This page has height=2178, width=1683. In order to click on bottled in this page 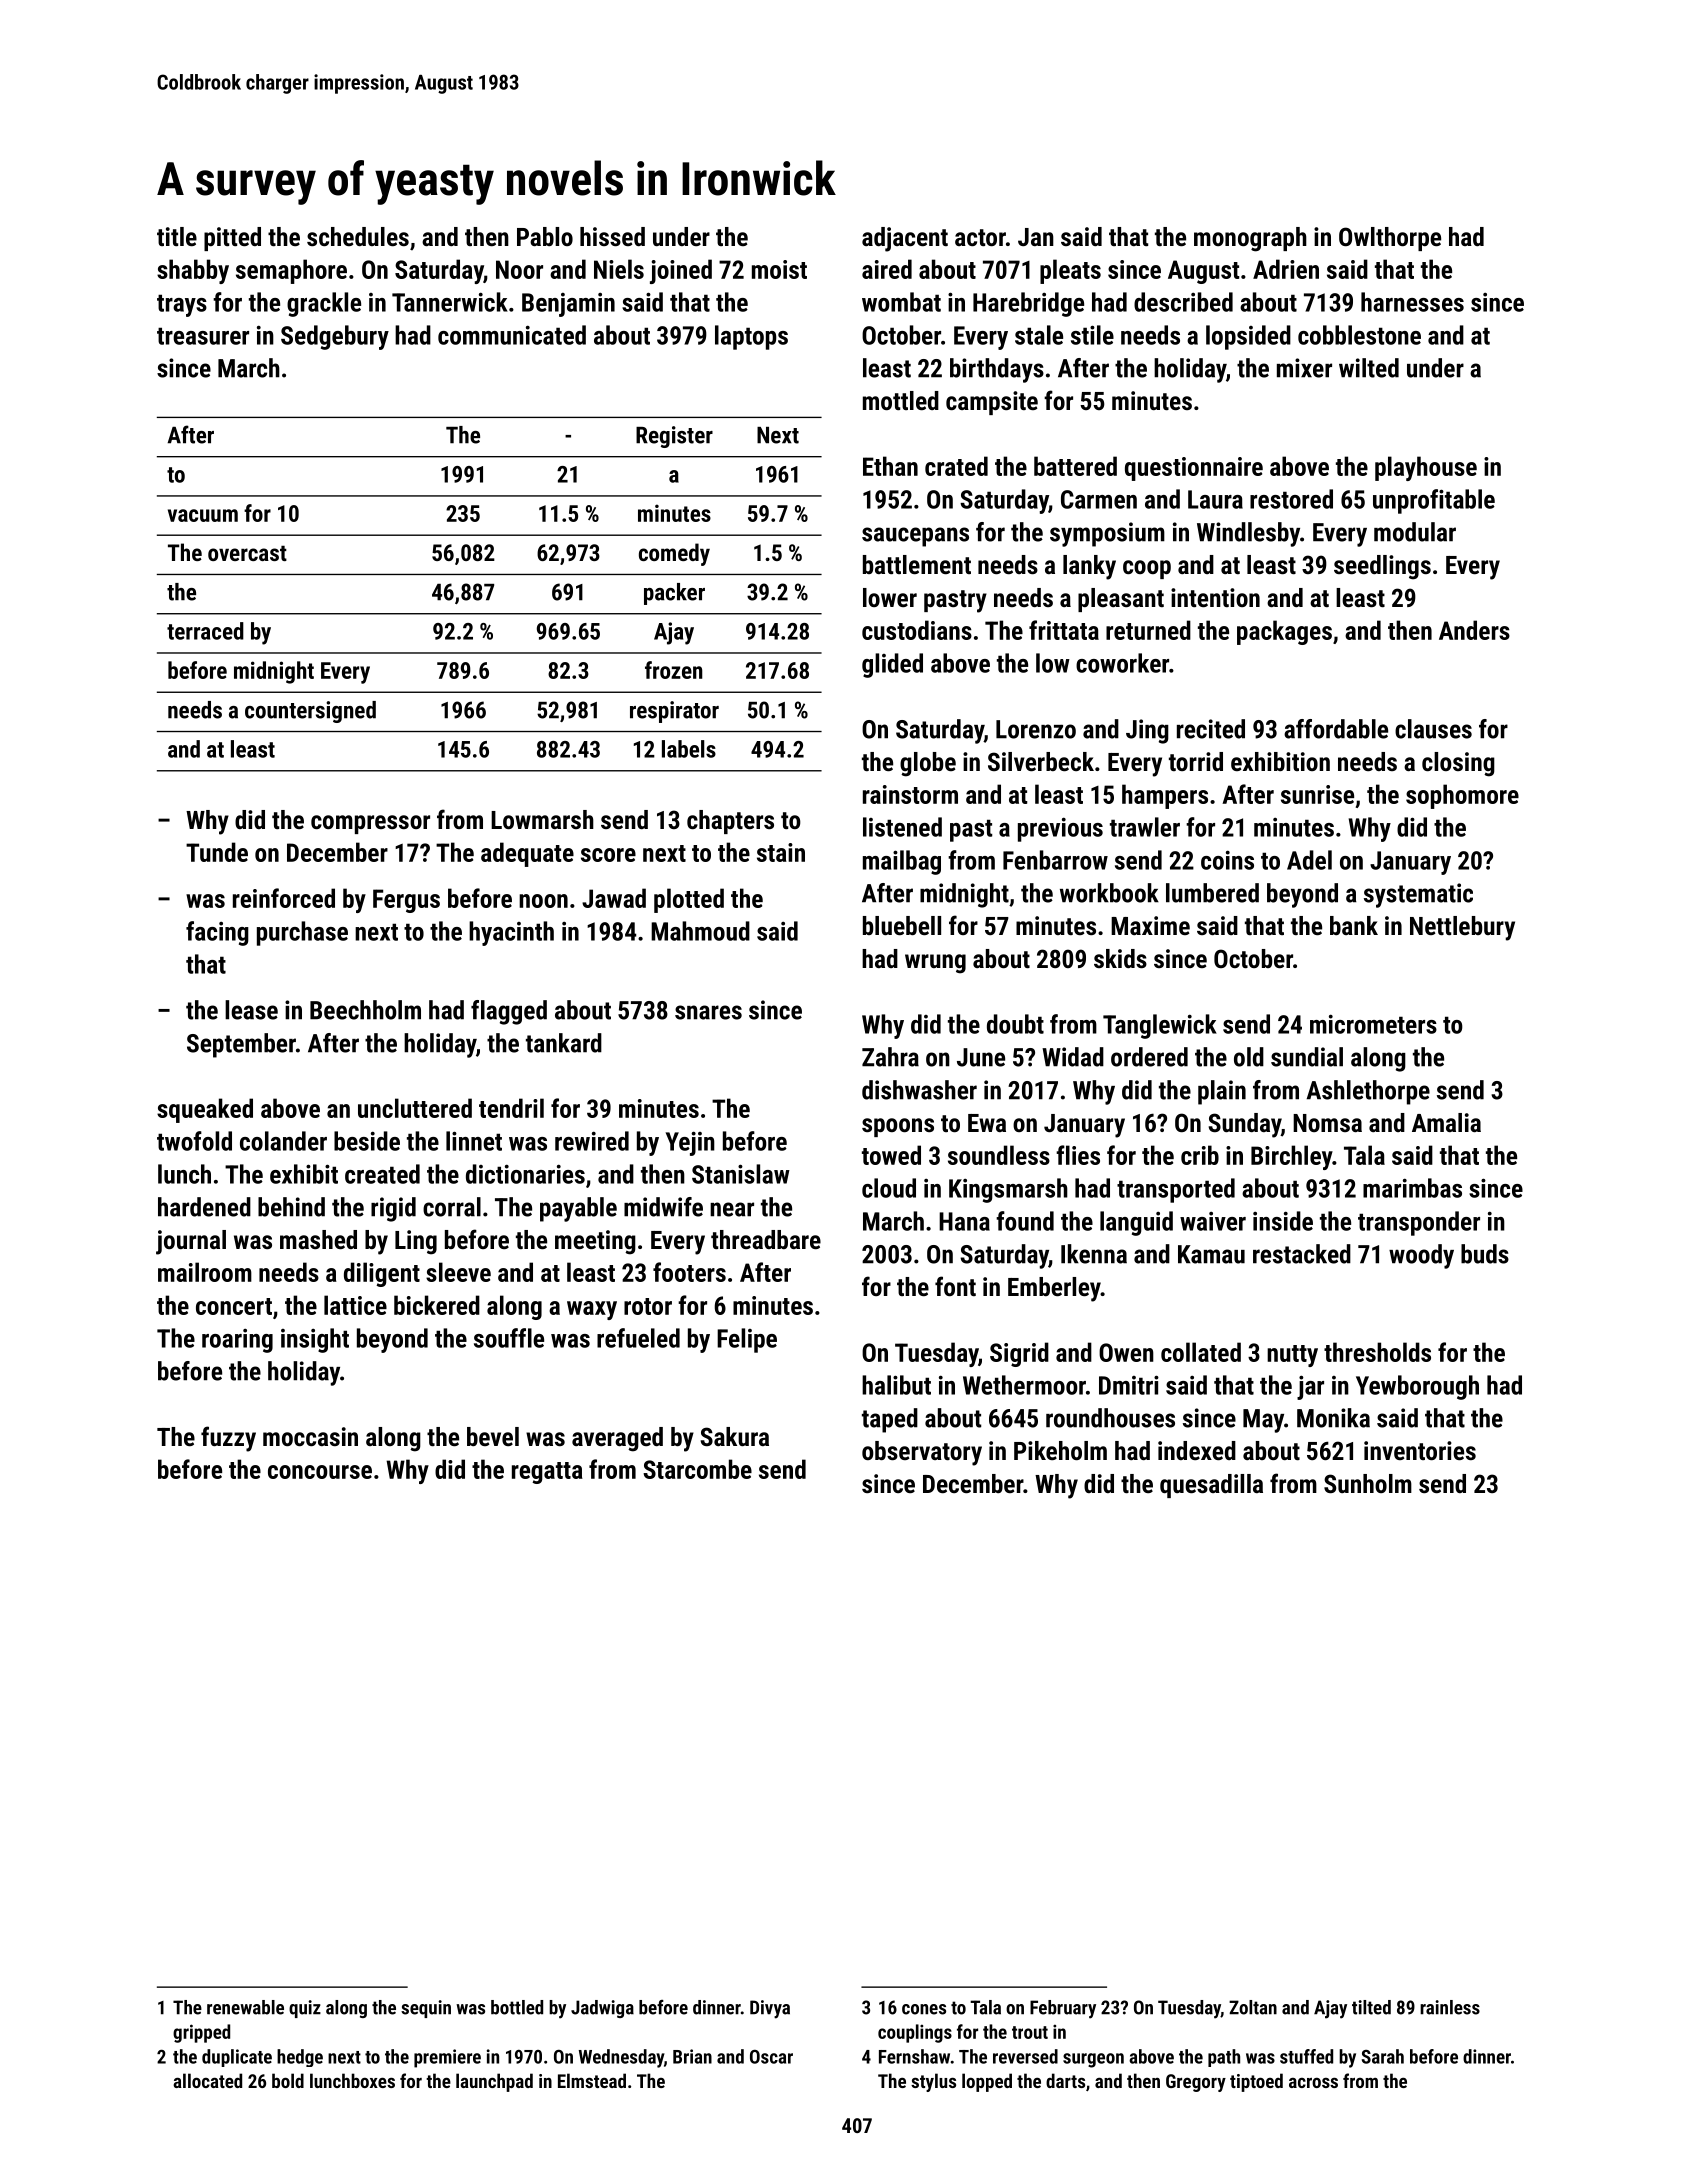, I will do `click(517, 2007)`.
